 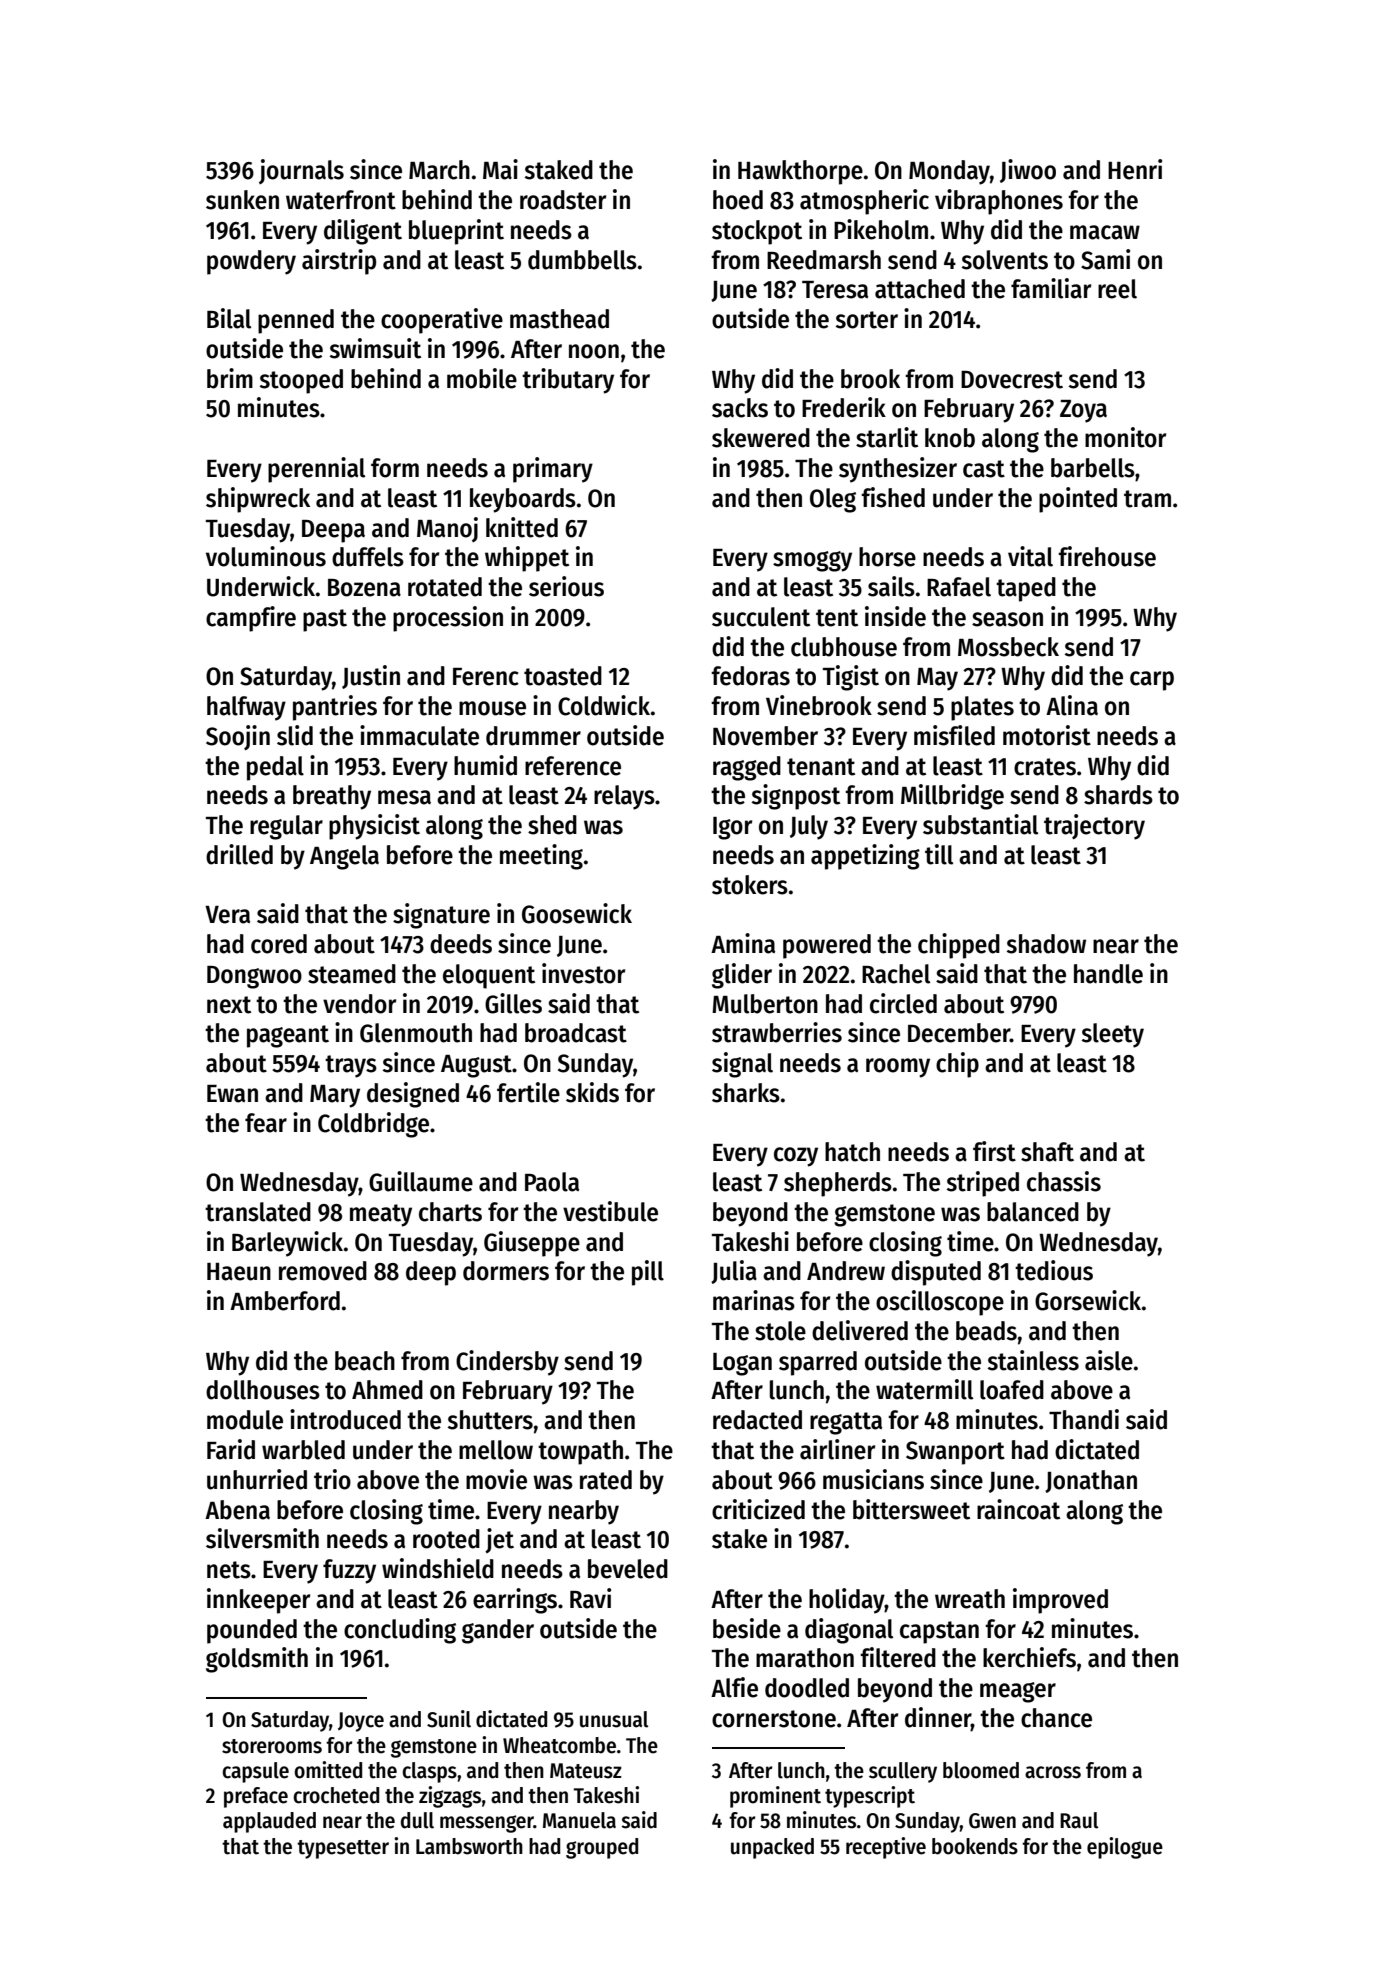 What do you see at coordinates (1018, 1692) in the screenshot?
I see `meager` at bounding box center [1018, 1692].
